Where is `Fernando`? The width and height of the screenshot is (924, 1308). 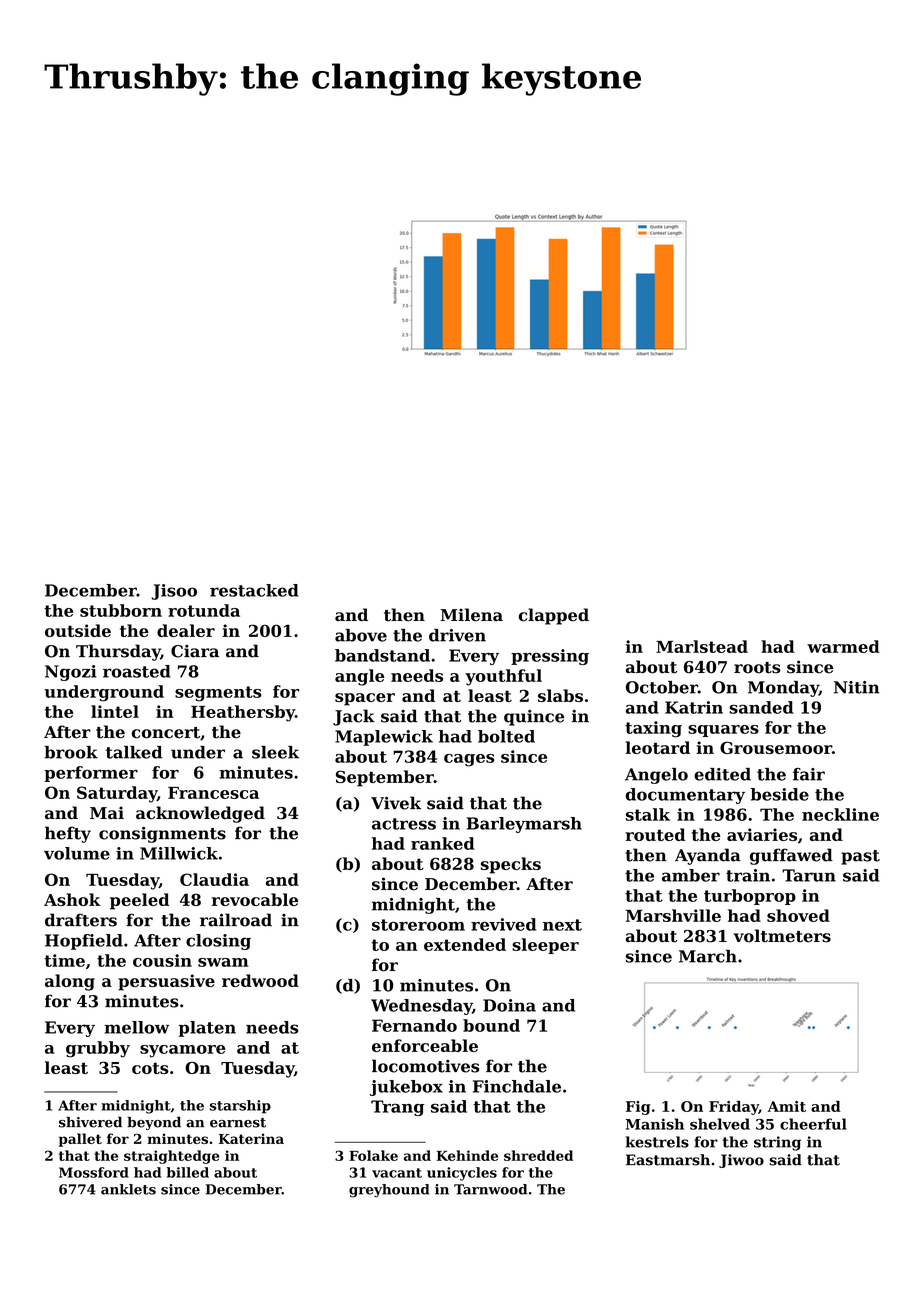 Fernando is located at coordinates (414, 1025).
